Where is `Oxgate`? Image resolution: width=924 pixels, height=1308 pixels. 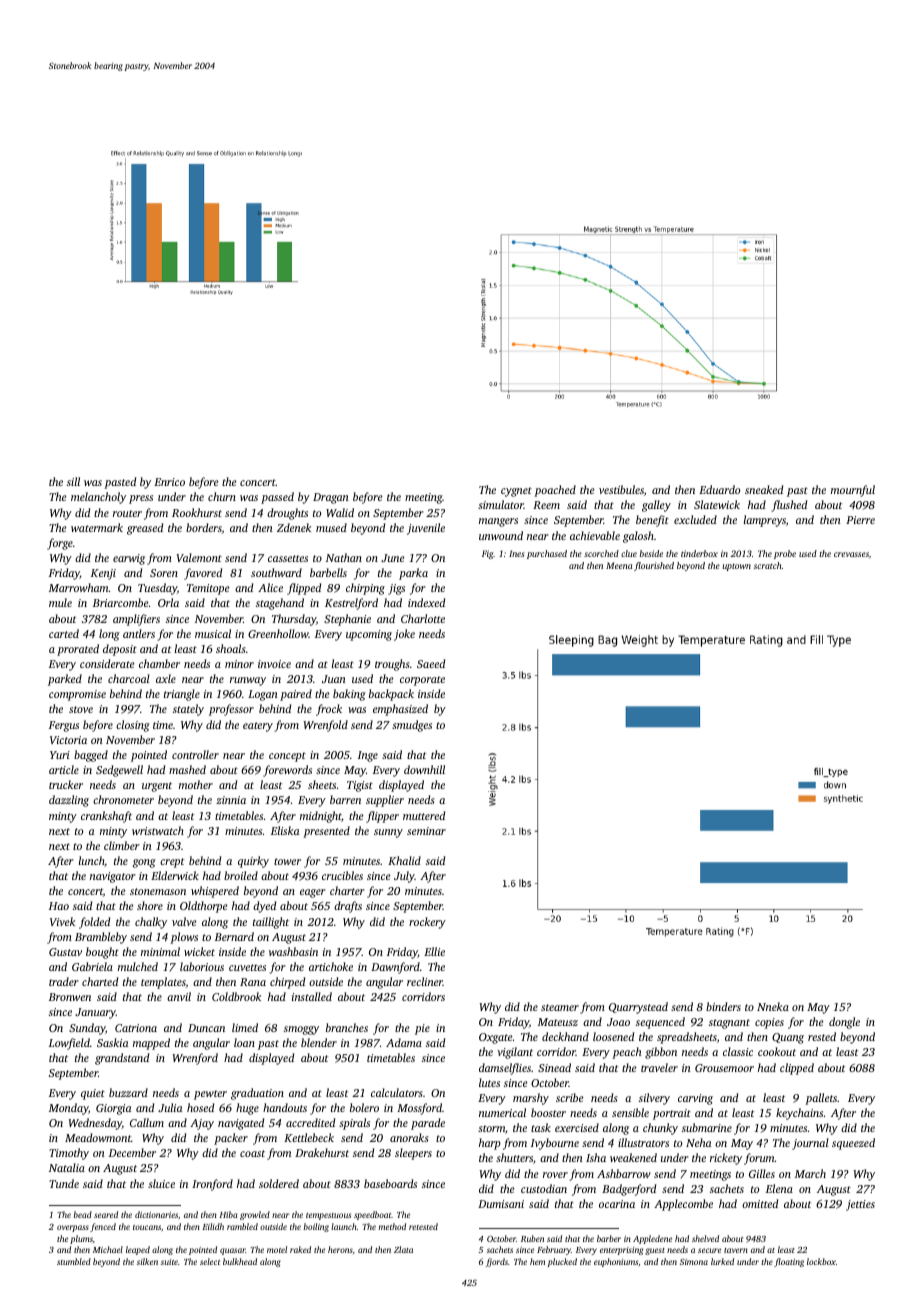 Oxgate is located at coordinates (496, 1038).
